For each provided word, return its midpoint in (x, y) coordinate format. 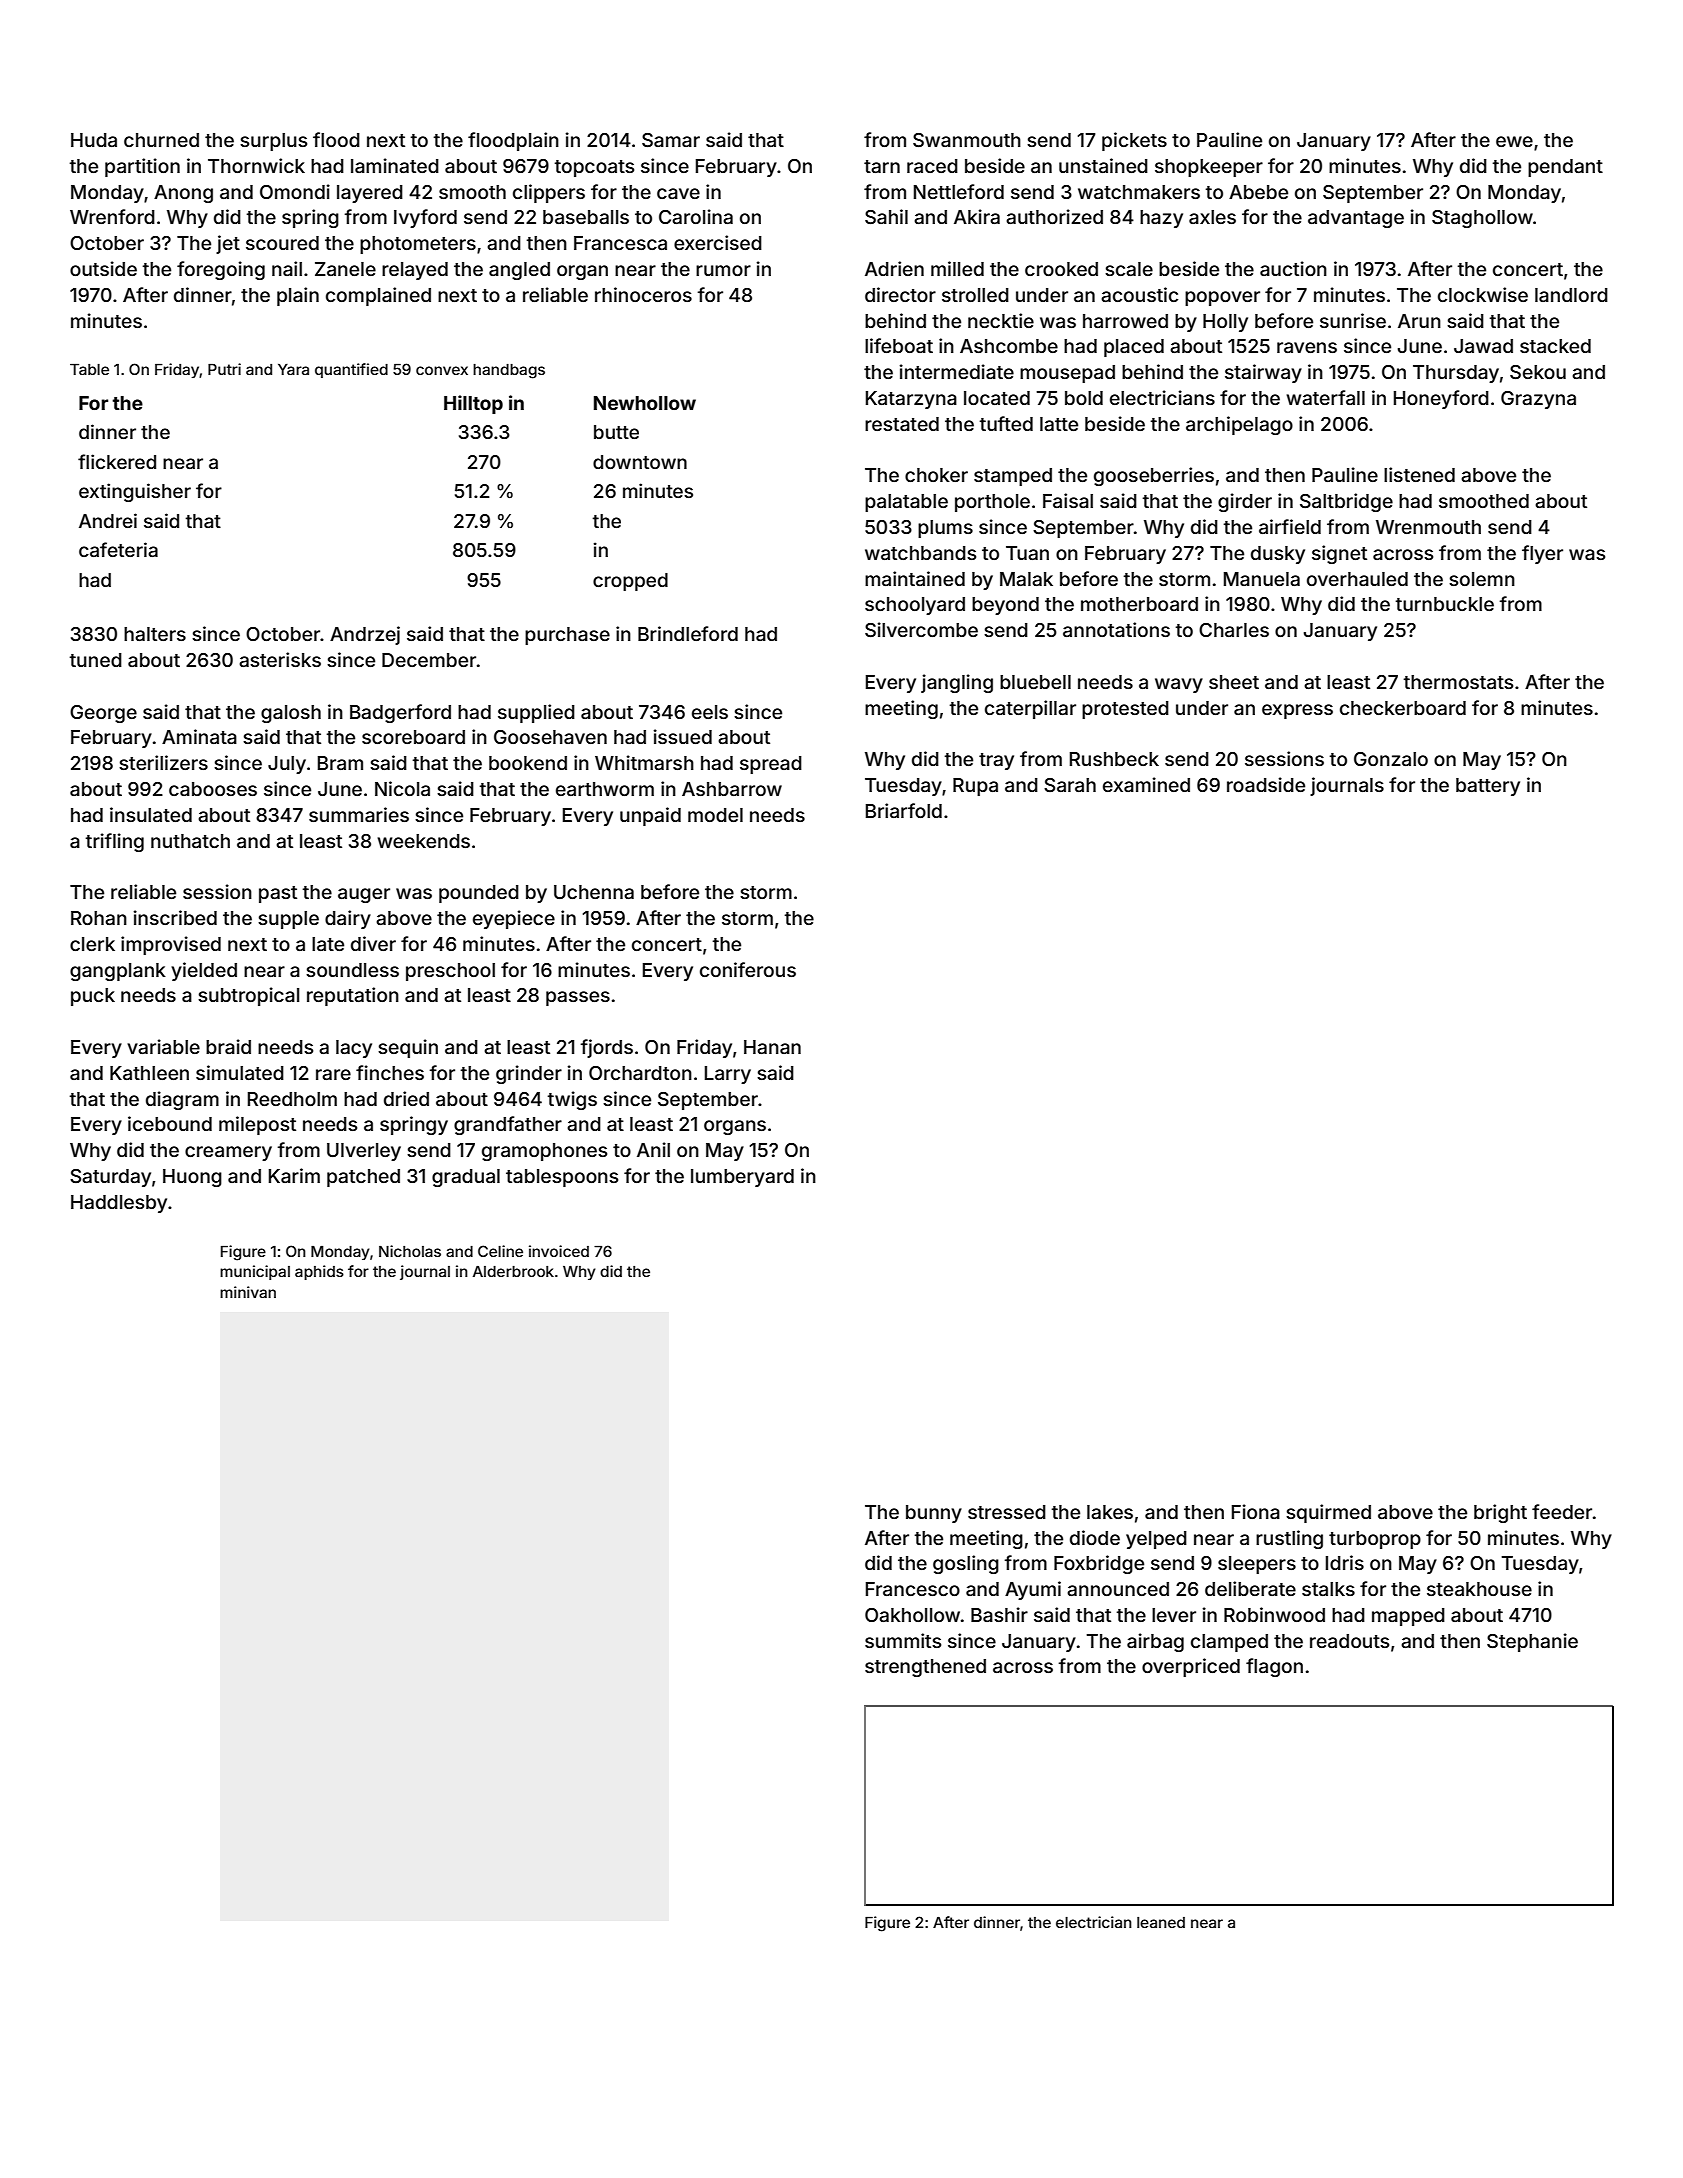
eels (710, 712)
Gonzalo (1391, 759)
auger (364, 895)
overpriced (1191, 1667)
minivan (248, 1292)
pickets (1134, 141)
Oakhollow (912, 1615)
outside (103, 268)
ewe (1514, 141)
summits (903, 1640)
